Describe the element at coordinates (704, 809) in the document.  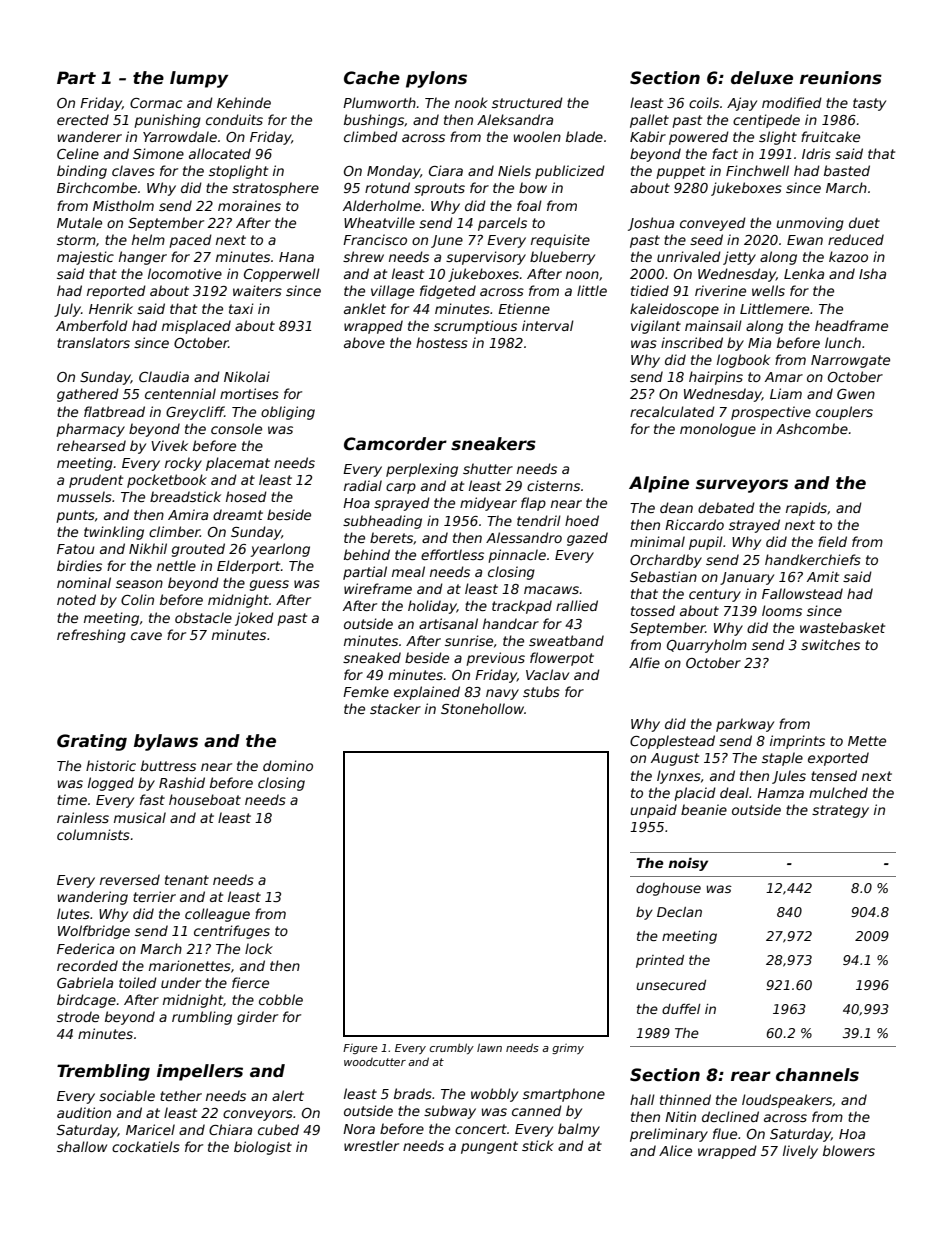
I see `beanie` at that location.
